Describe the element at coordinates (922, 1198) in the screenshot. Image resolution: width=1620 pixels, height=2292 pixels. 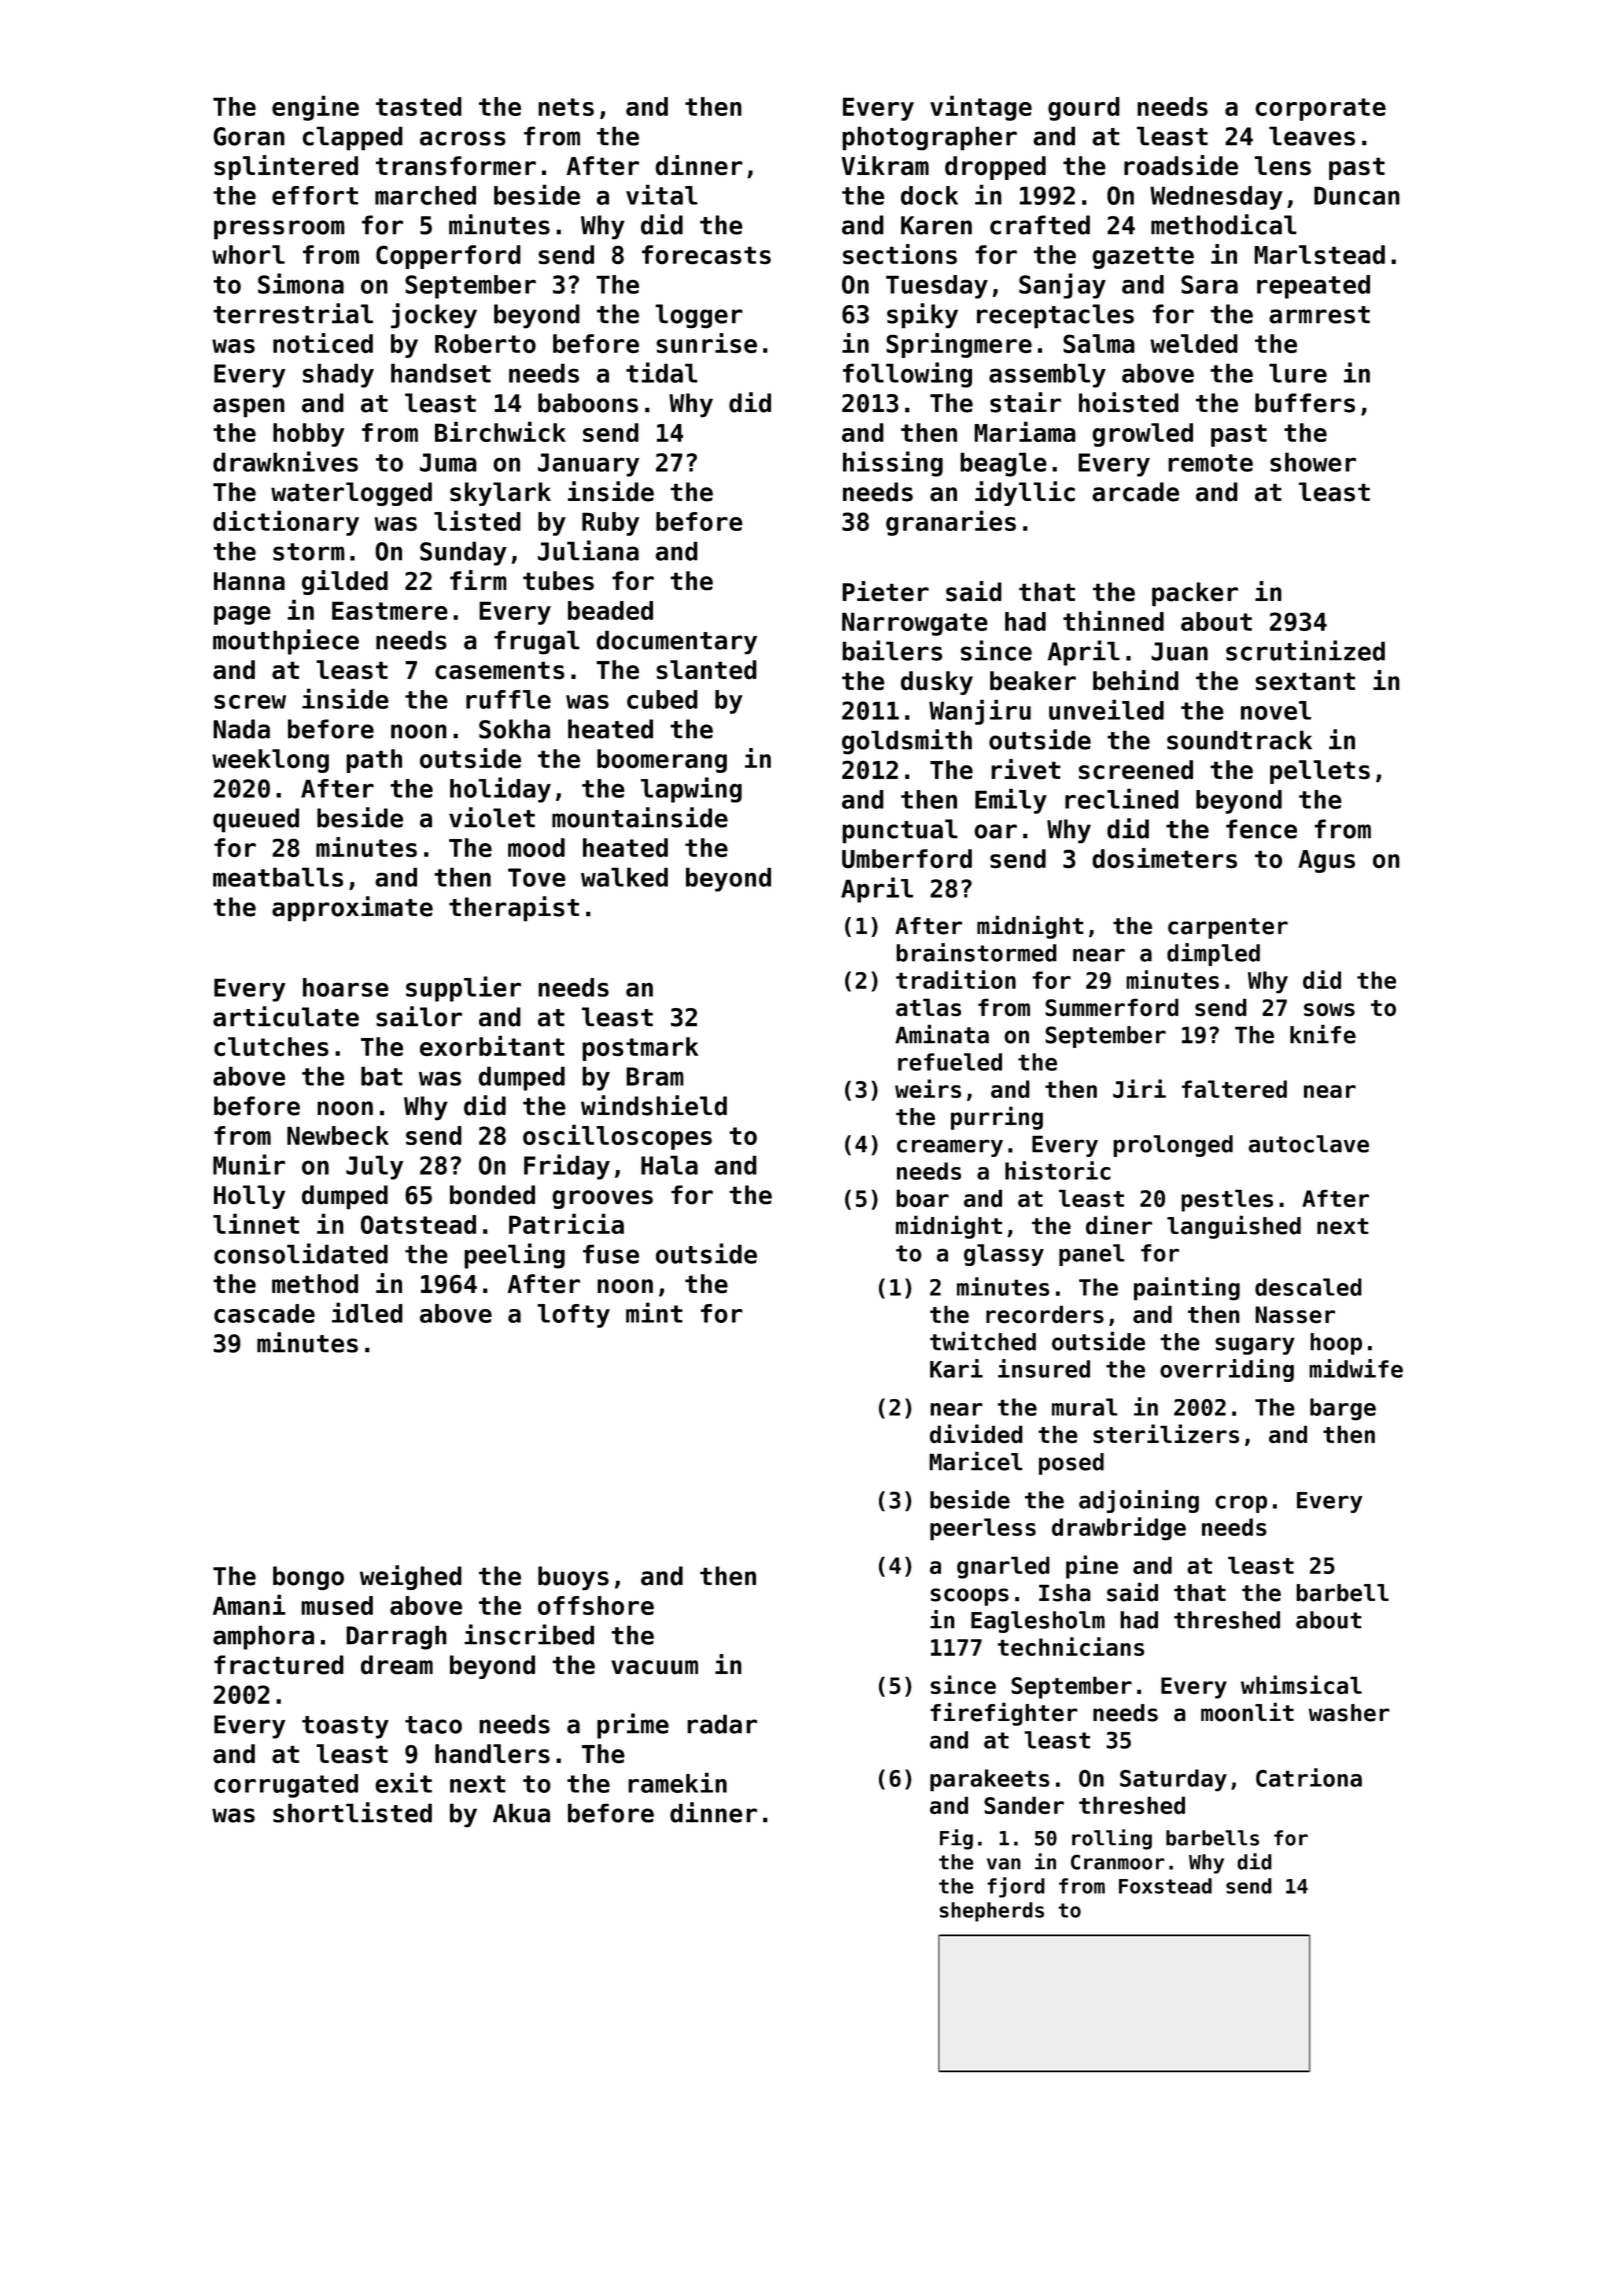
I see `boar` at that location.
